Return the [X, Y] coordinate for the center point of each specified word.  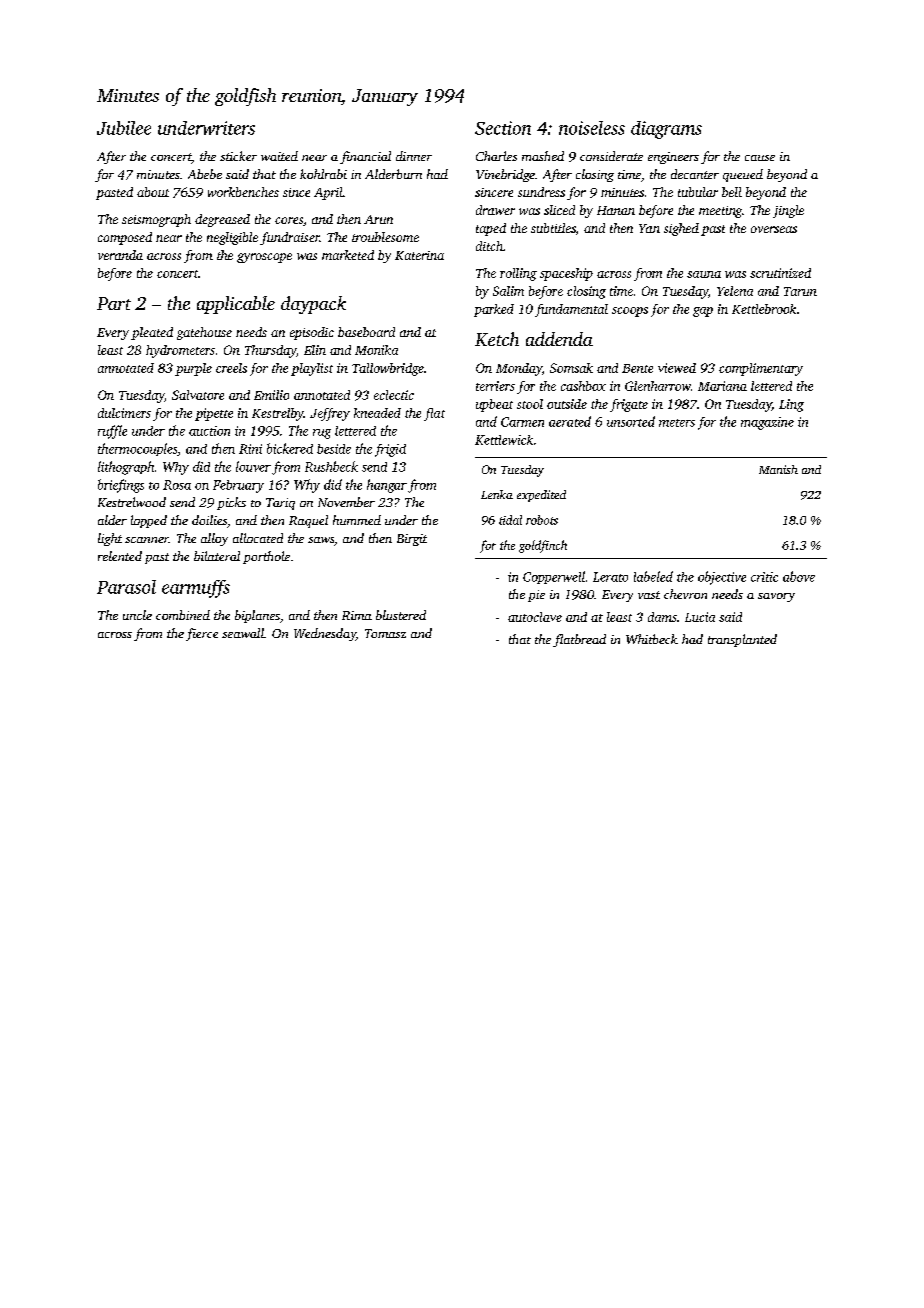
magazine [767, 423]
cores [289, 220]
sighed [681, 229]
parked [494, 310]
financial [365, 157]
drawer [495, 210]
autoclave [535, 617]
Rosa [177, 485]
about [153, 192]
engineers [673, 158]
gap [703, 312]
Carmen [522, 422]
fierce [202, 634]
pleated [152, 333]
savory [776, 597]
